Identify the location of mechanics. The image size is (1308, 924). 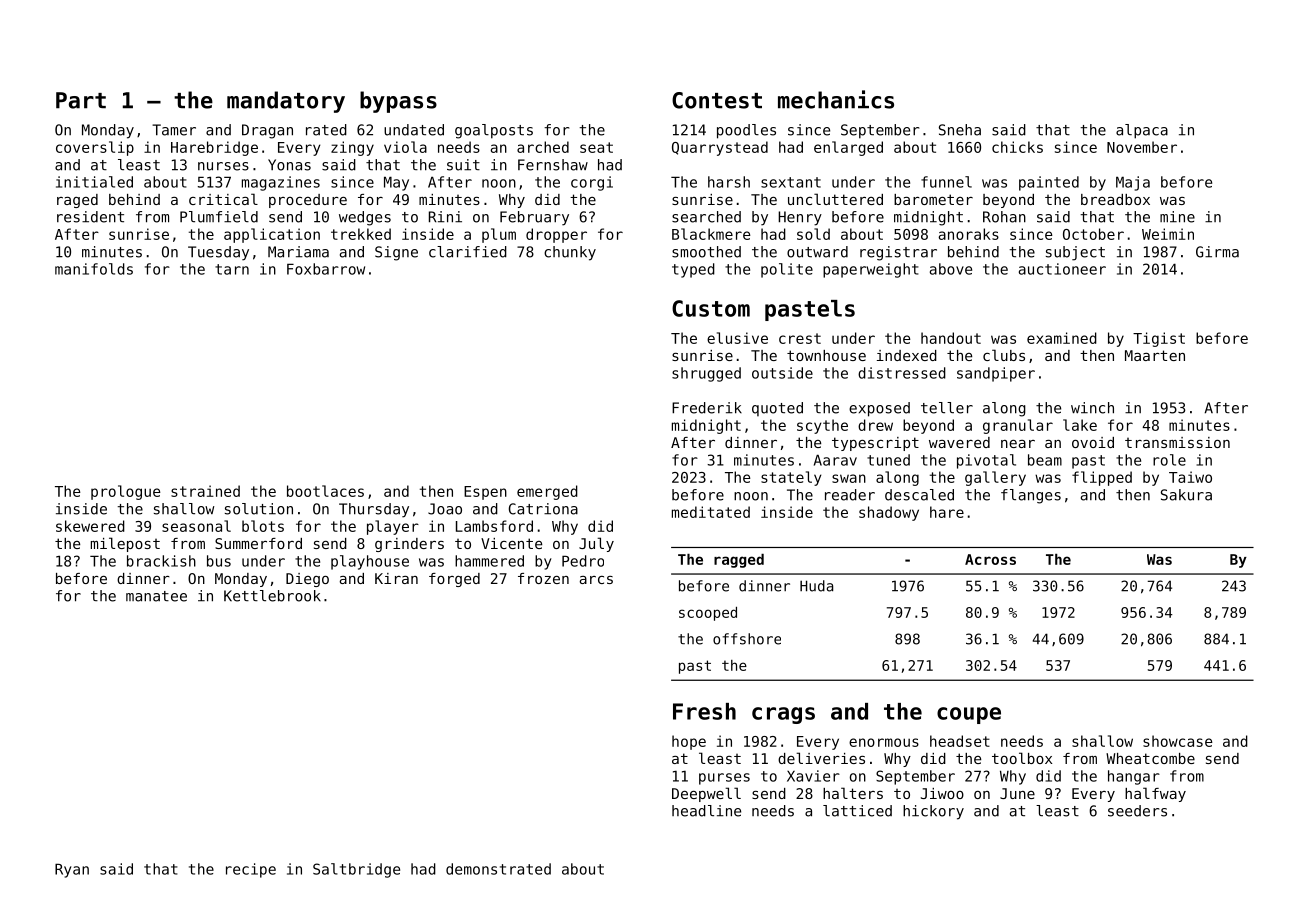
(836, 99).
